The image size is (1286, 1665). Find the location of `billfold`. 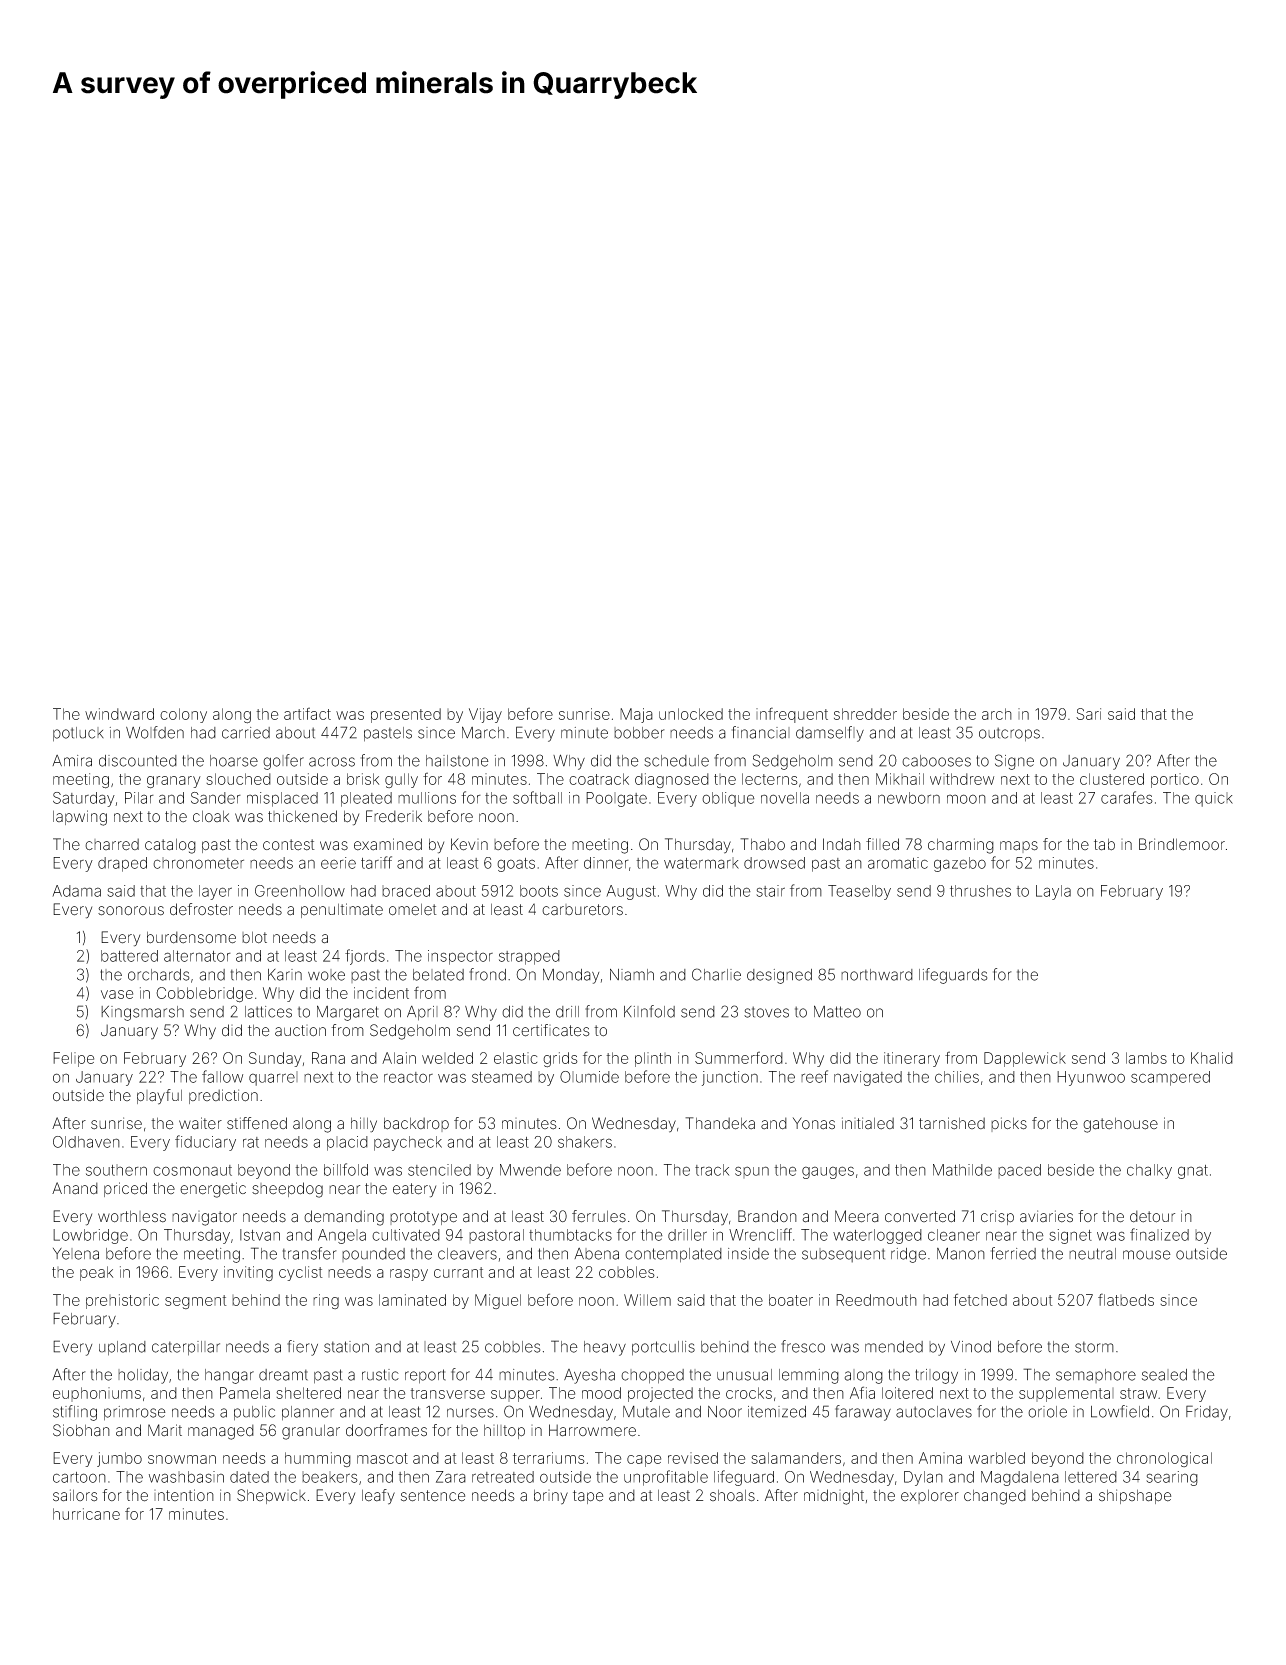

billfold is located at coordinates (346, 1169).
